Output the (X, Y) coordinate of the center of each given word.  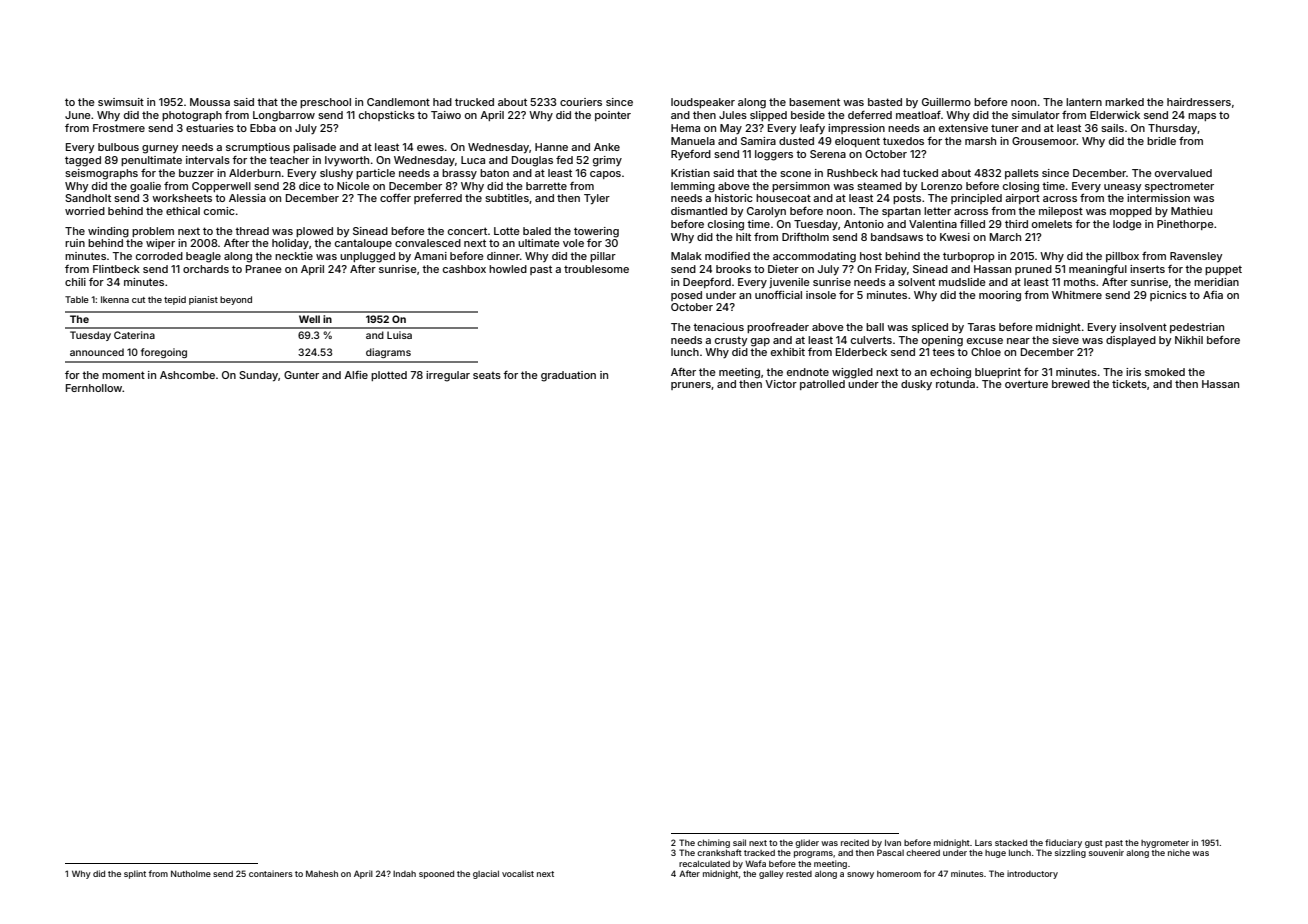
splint (135, 874)
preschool (325, 103)
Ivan (893, 842)
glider (807, 843)
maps (1202, 117)
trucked (474, 102)
